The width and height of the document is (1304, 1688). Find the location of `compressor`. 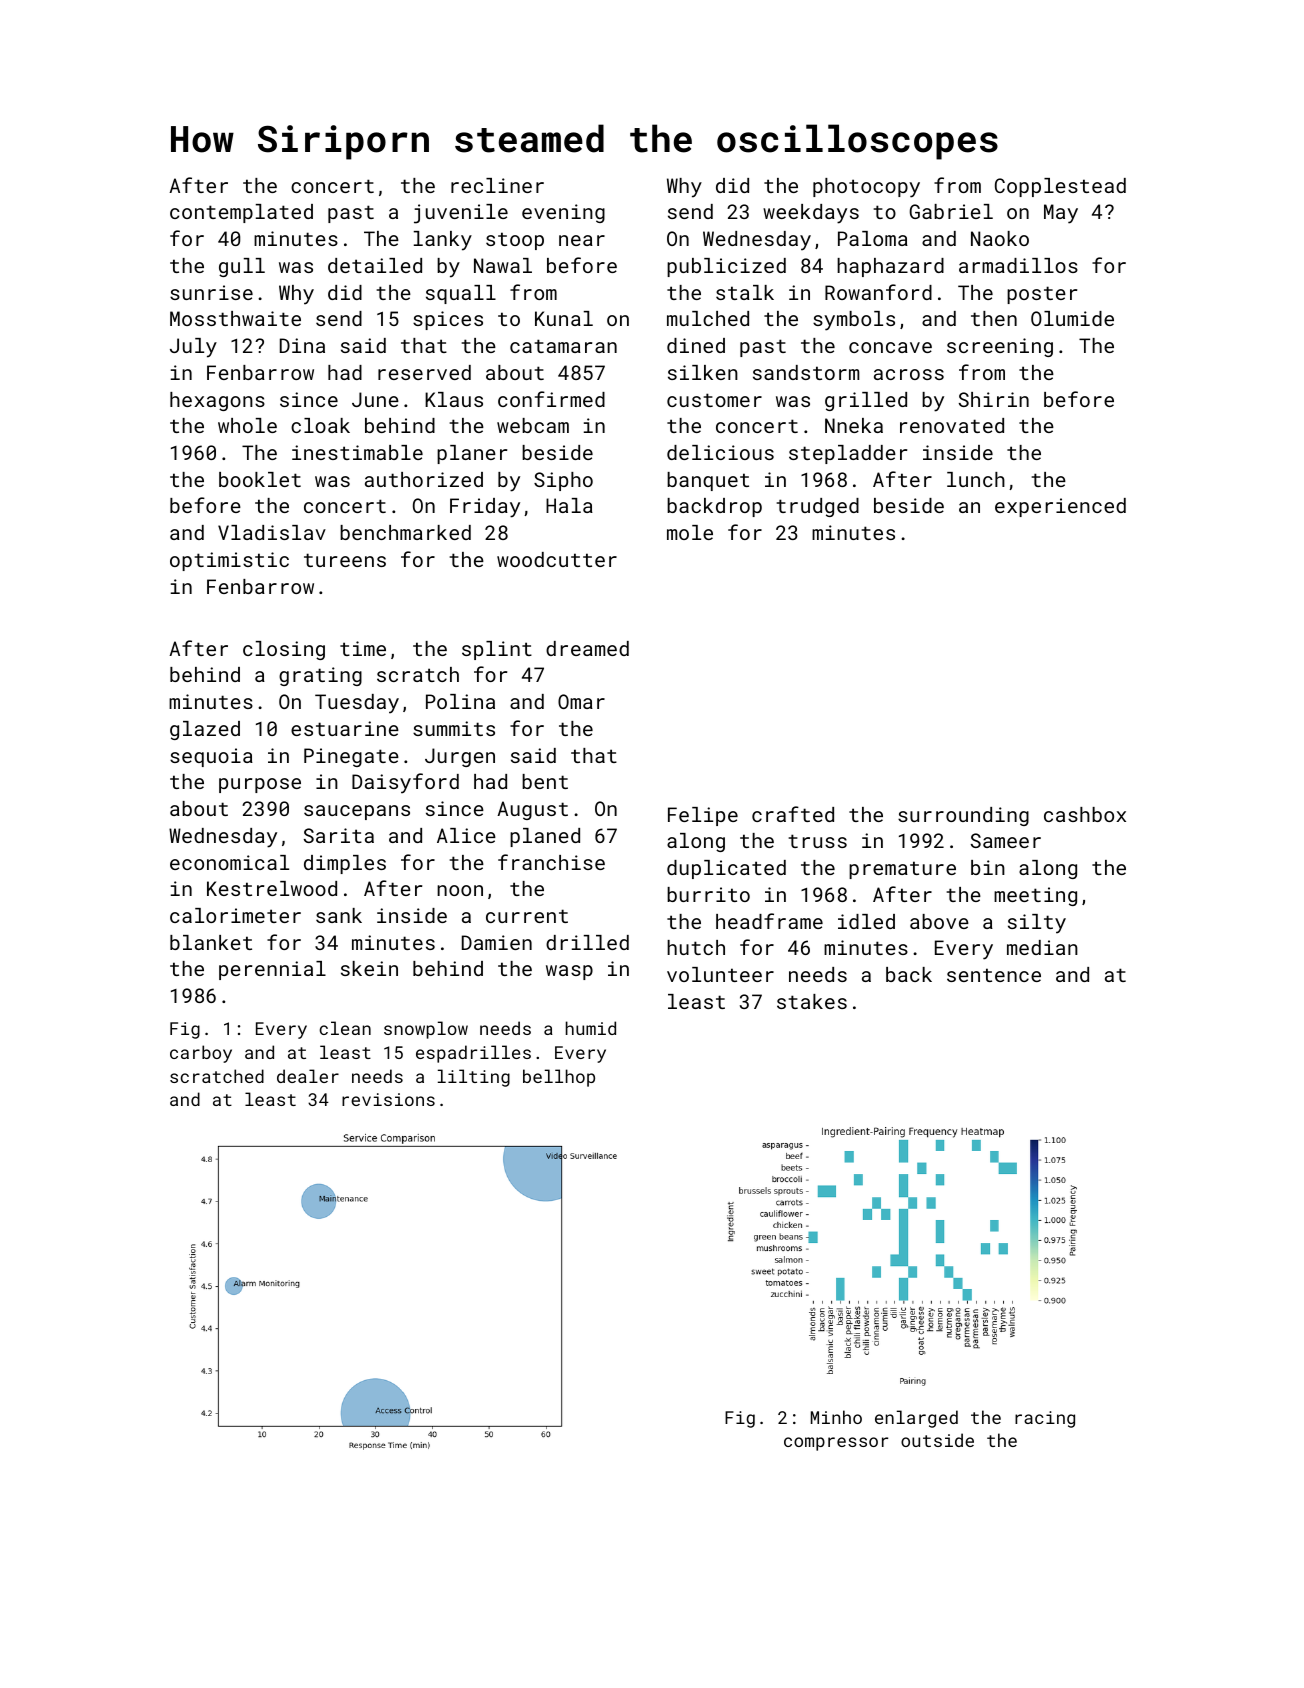

compressor is located at coordinates (836, 1444).
